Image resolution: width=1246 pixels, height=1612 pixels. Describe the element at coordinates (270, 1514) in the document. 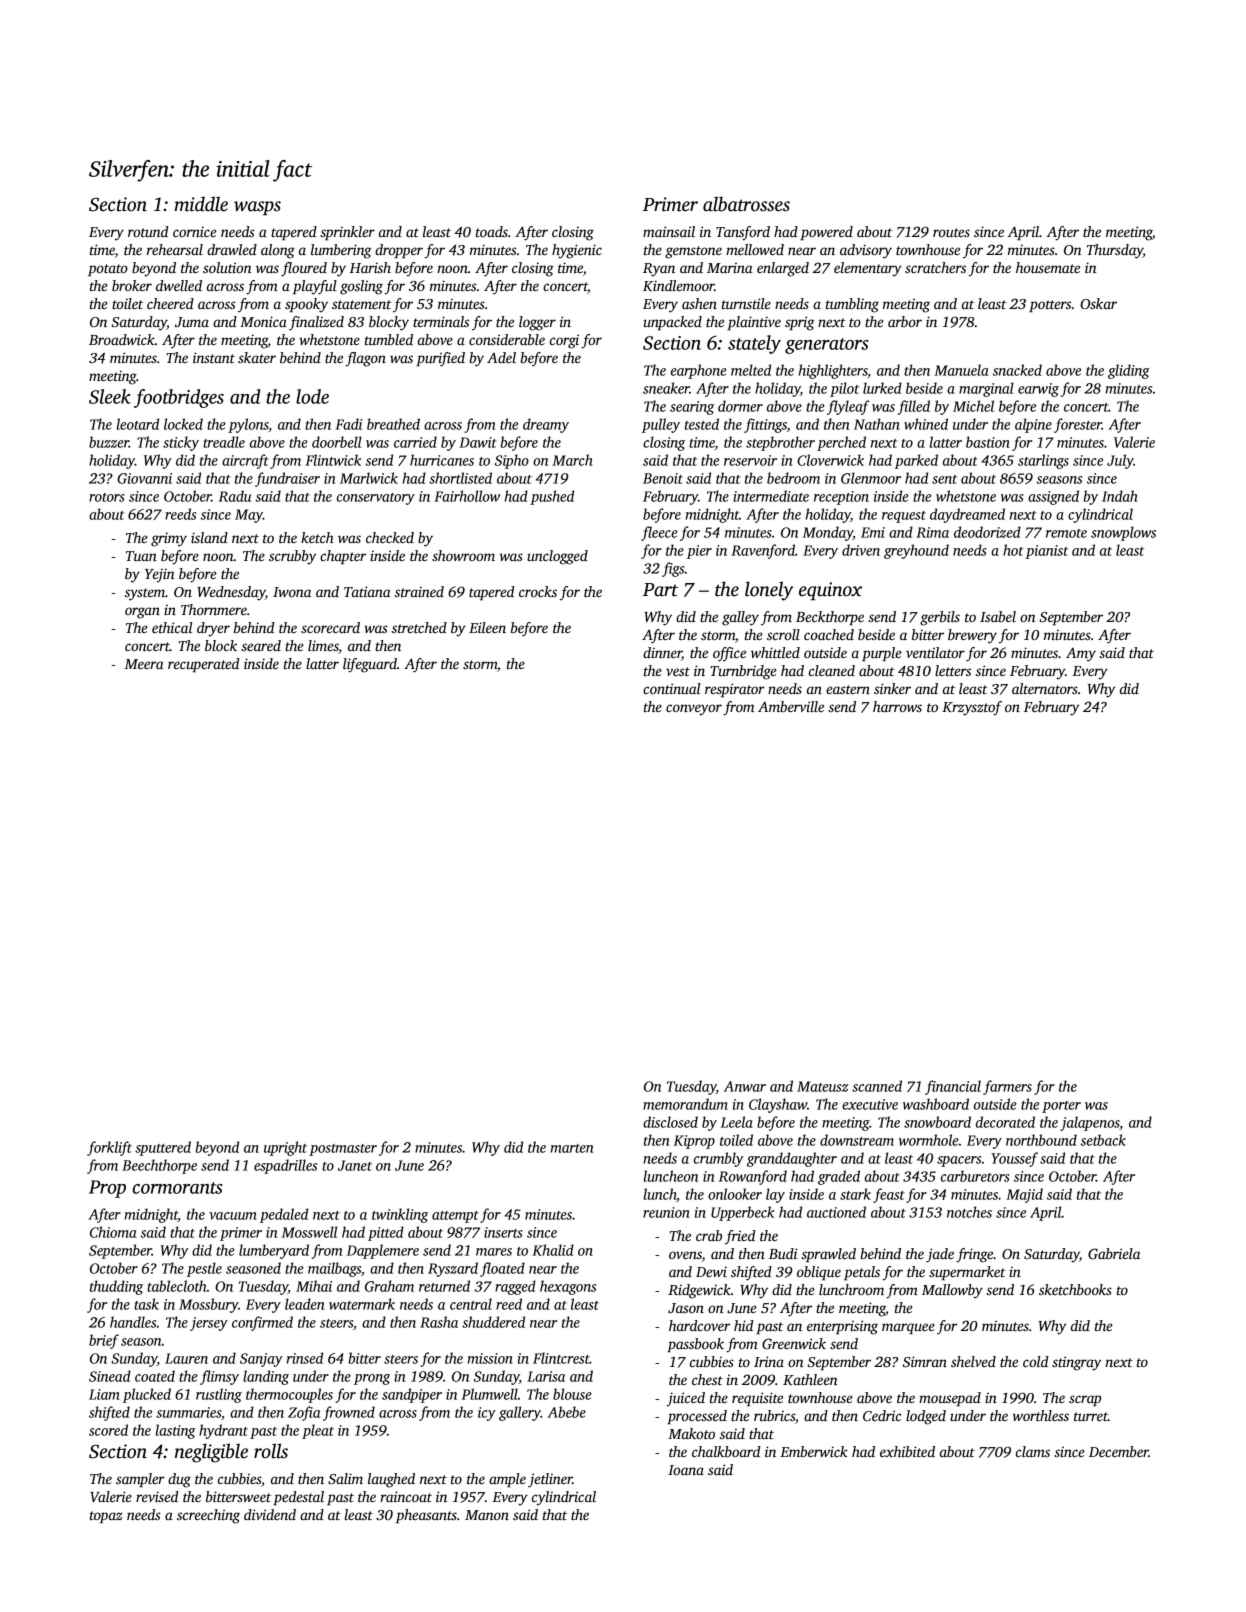

I see `dividend` at that location.
